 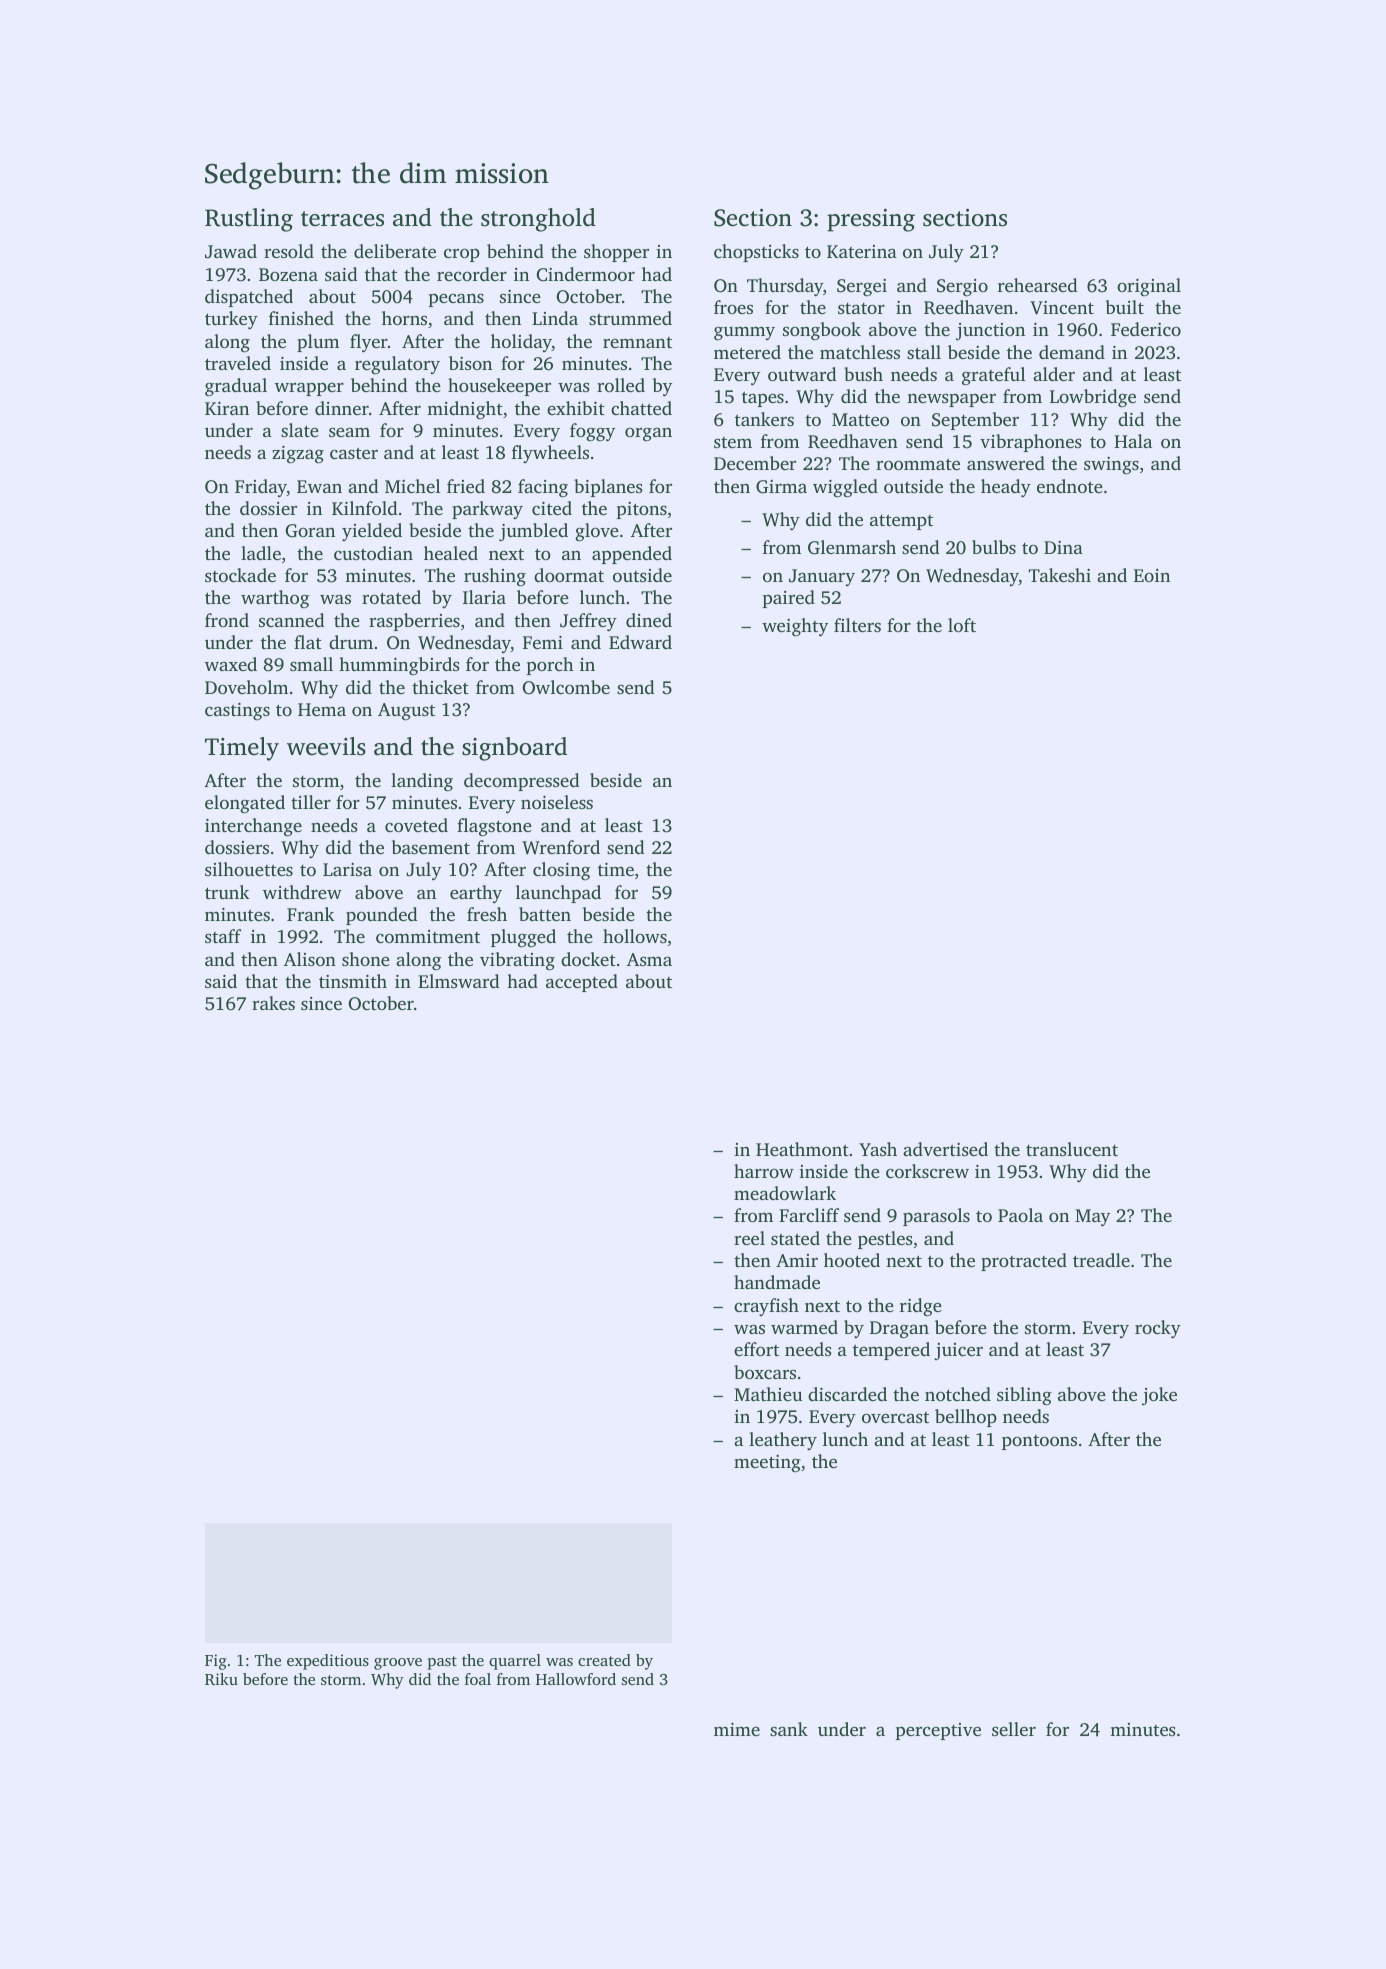 What do you see at coordinates (1072, 1149) in the document?
I see `translucent` at bounding box center [1072, 1149].
